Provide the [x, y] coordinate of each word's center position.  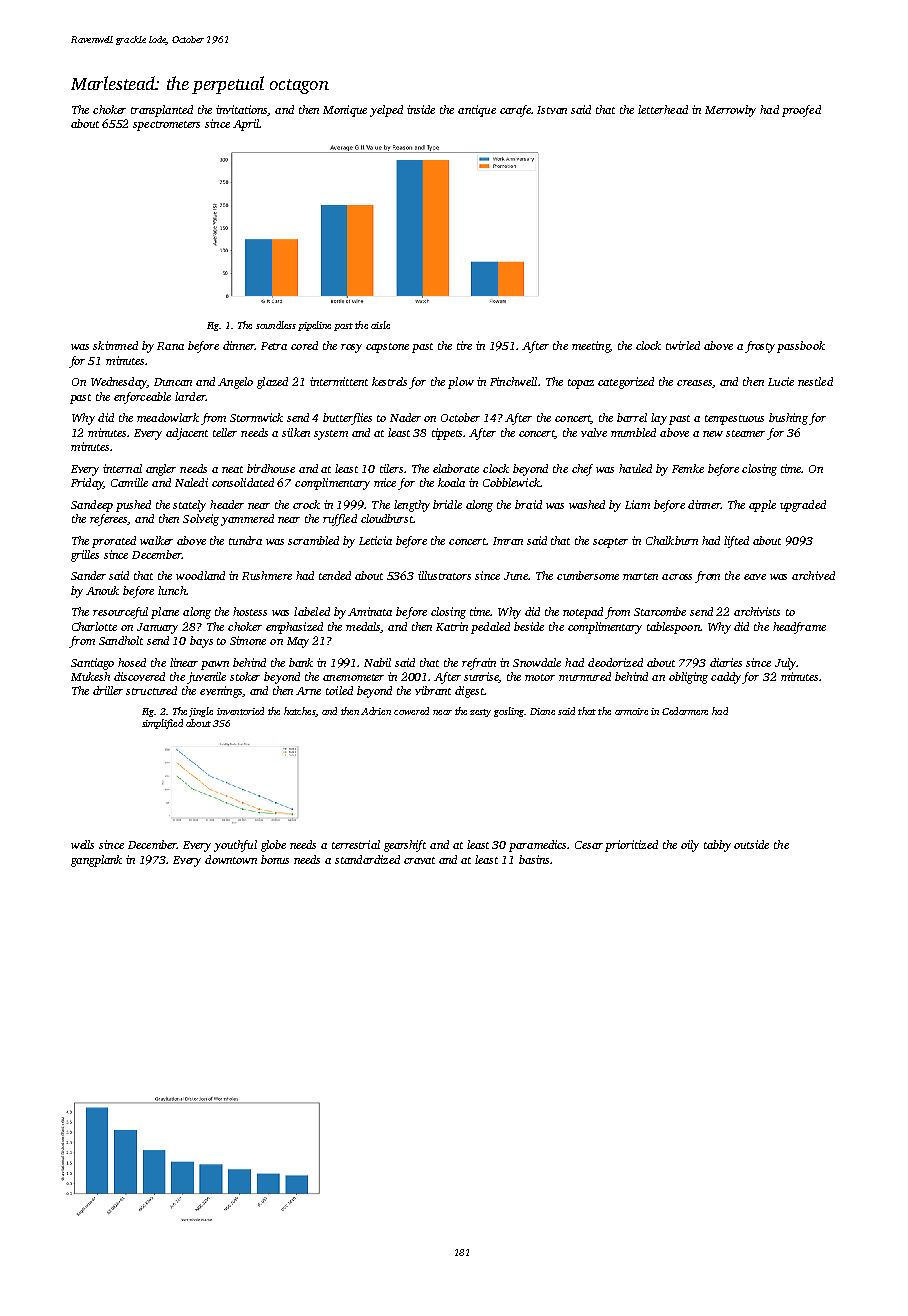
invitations [242, 110]
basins [534, 859]
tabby [717, 846]
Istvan [552, 110]
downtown [231, 859]
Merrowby [730, 111]
